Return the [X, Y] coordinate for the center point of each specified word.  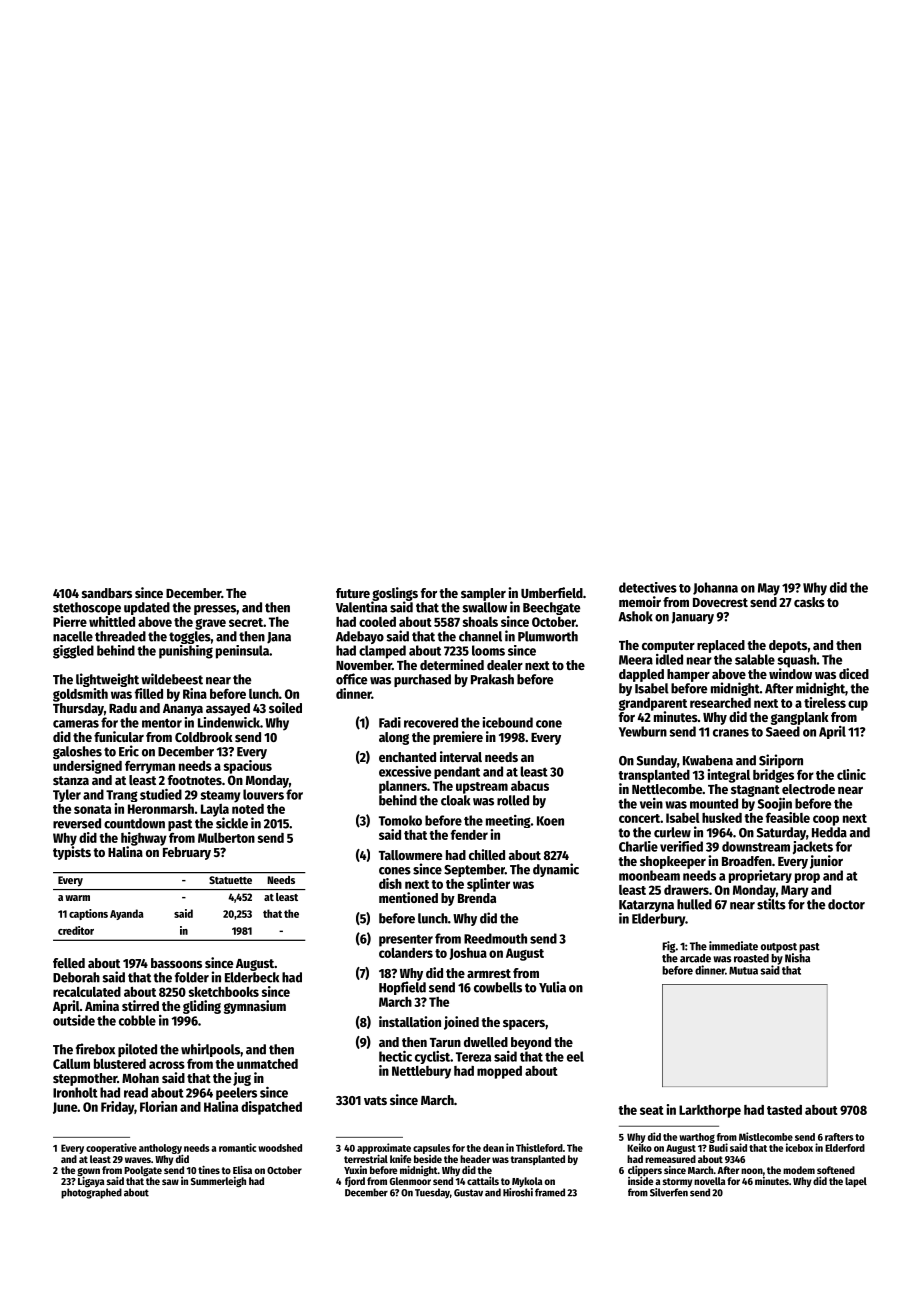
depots [788, 646]
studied [161, 794]
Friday [117, 1108]
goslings [395, 594]
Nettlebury [421, 1072]
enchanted [407, 757]
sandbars [107, 593]
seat [652, 1110]
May [769, 589]
